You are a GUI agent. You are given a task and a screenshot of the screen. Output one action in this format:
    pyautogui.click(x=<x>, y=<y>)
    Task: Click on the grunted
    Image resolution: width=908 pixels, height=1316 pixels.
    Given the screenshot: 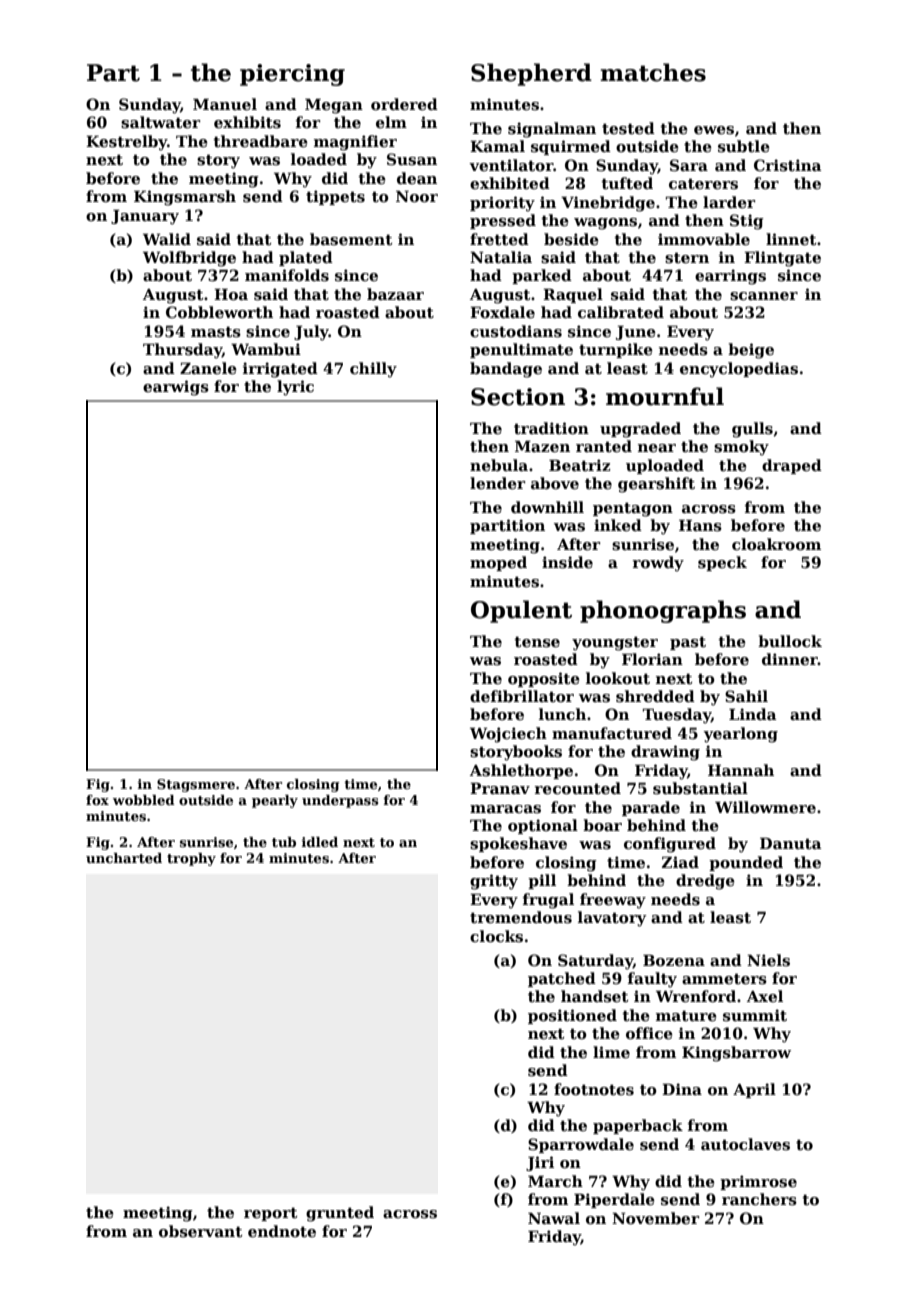 What is the action you would take?
    pyautogui.click(x=340, y=1214)
